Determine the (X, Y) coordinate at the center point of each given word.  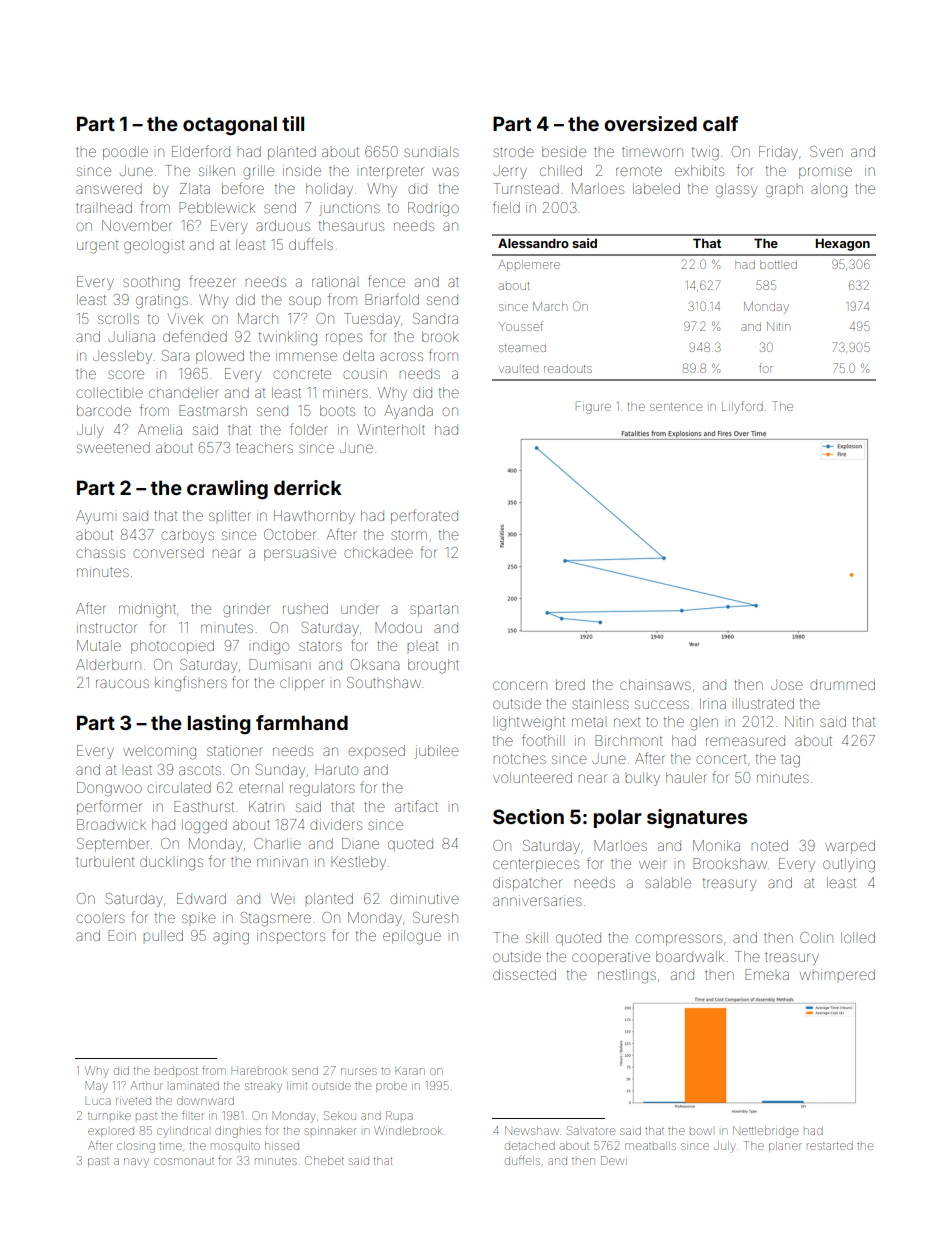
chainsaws (655, 684)
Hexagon (843, 244)
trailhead (104, 207)
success (662, 704)
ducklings (171, 863)
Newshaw (532, 1130)
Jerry (510, 173)
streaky (263, 1087)
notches (519, 758)
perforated (424, 516)
